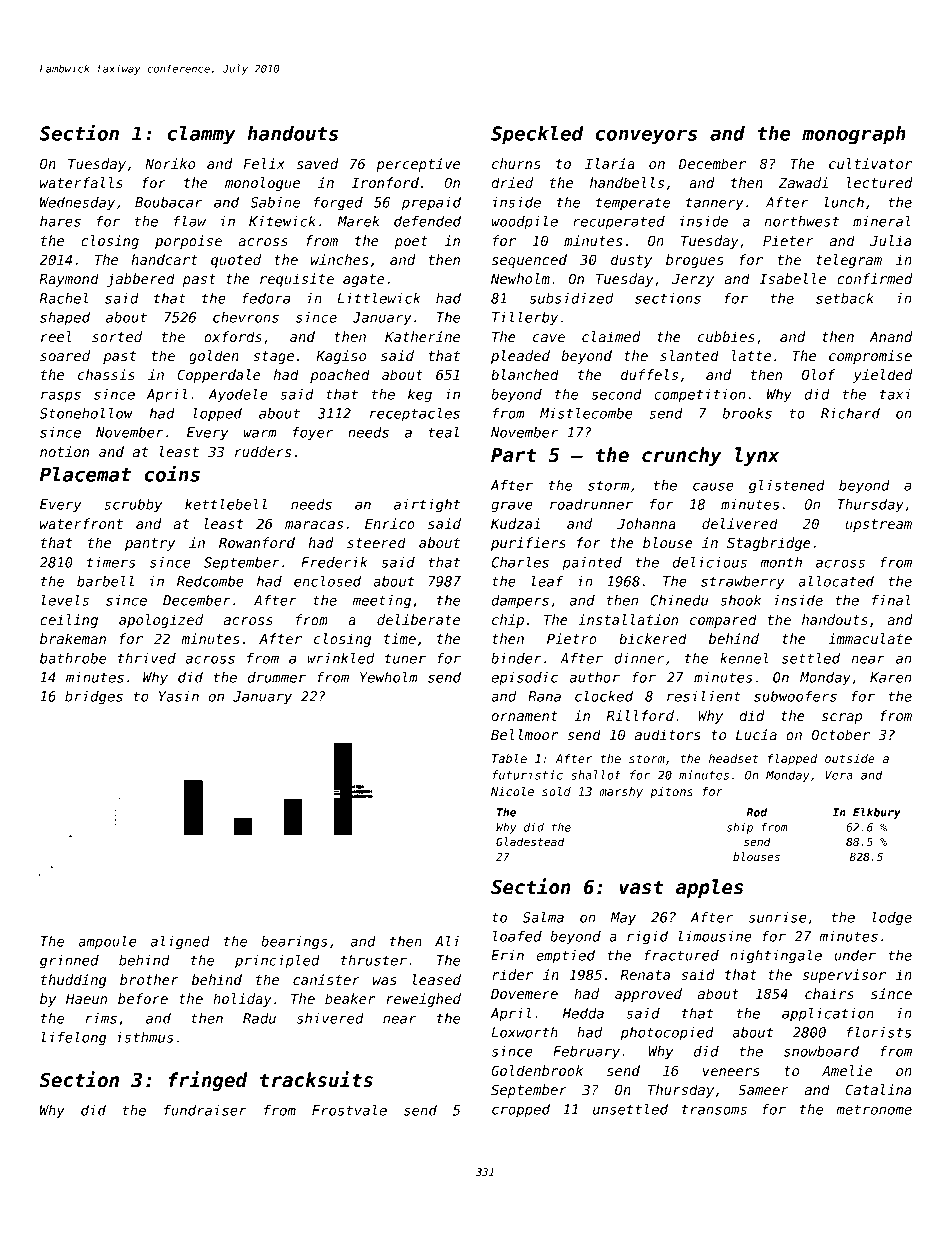  I want to click on Richard, so click(850, 413).
